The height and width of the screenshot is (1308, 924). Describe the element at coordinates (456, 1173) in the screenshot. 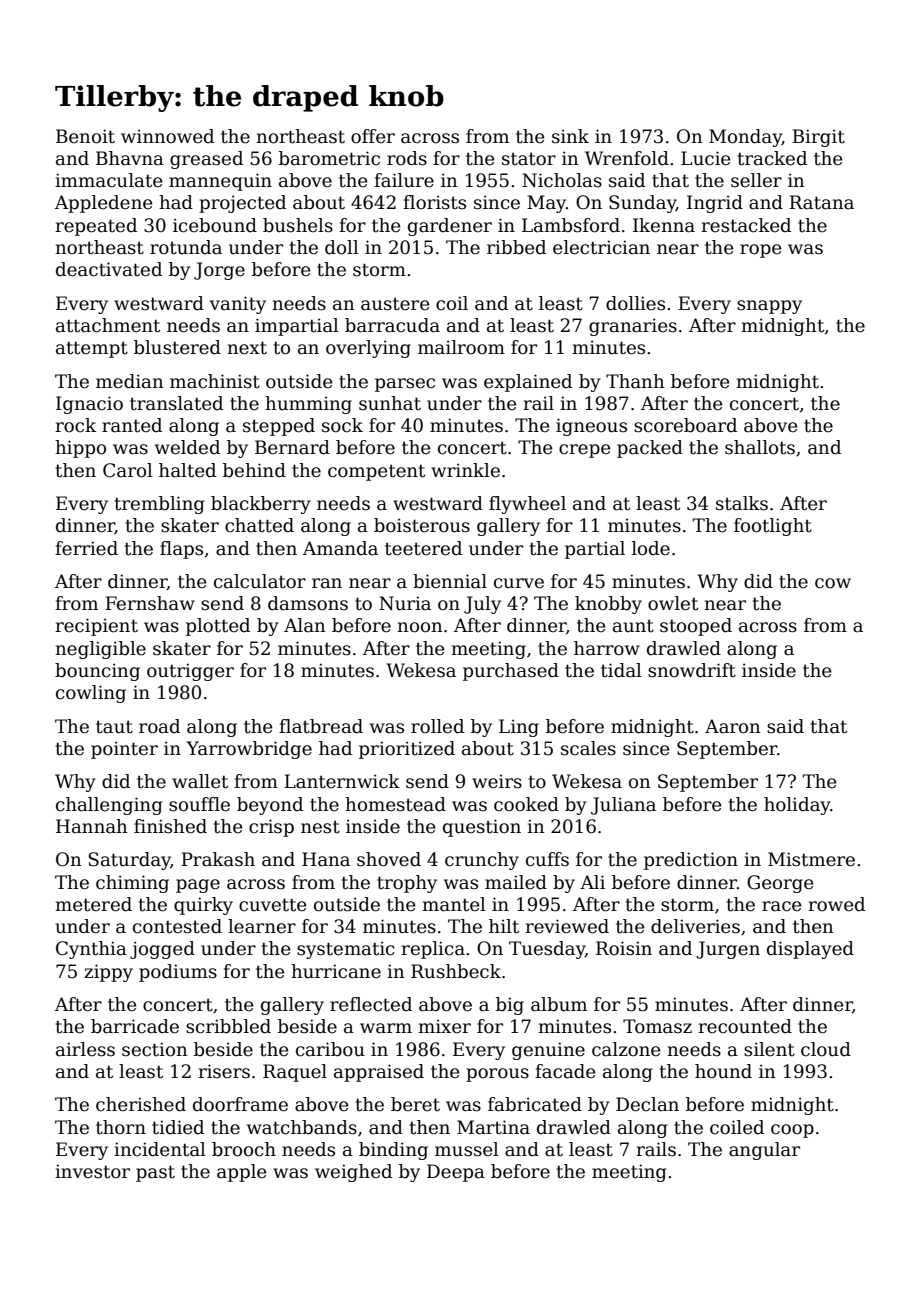

I see `Deepa` at that location.
